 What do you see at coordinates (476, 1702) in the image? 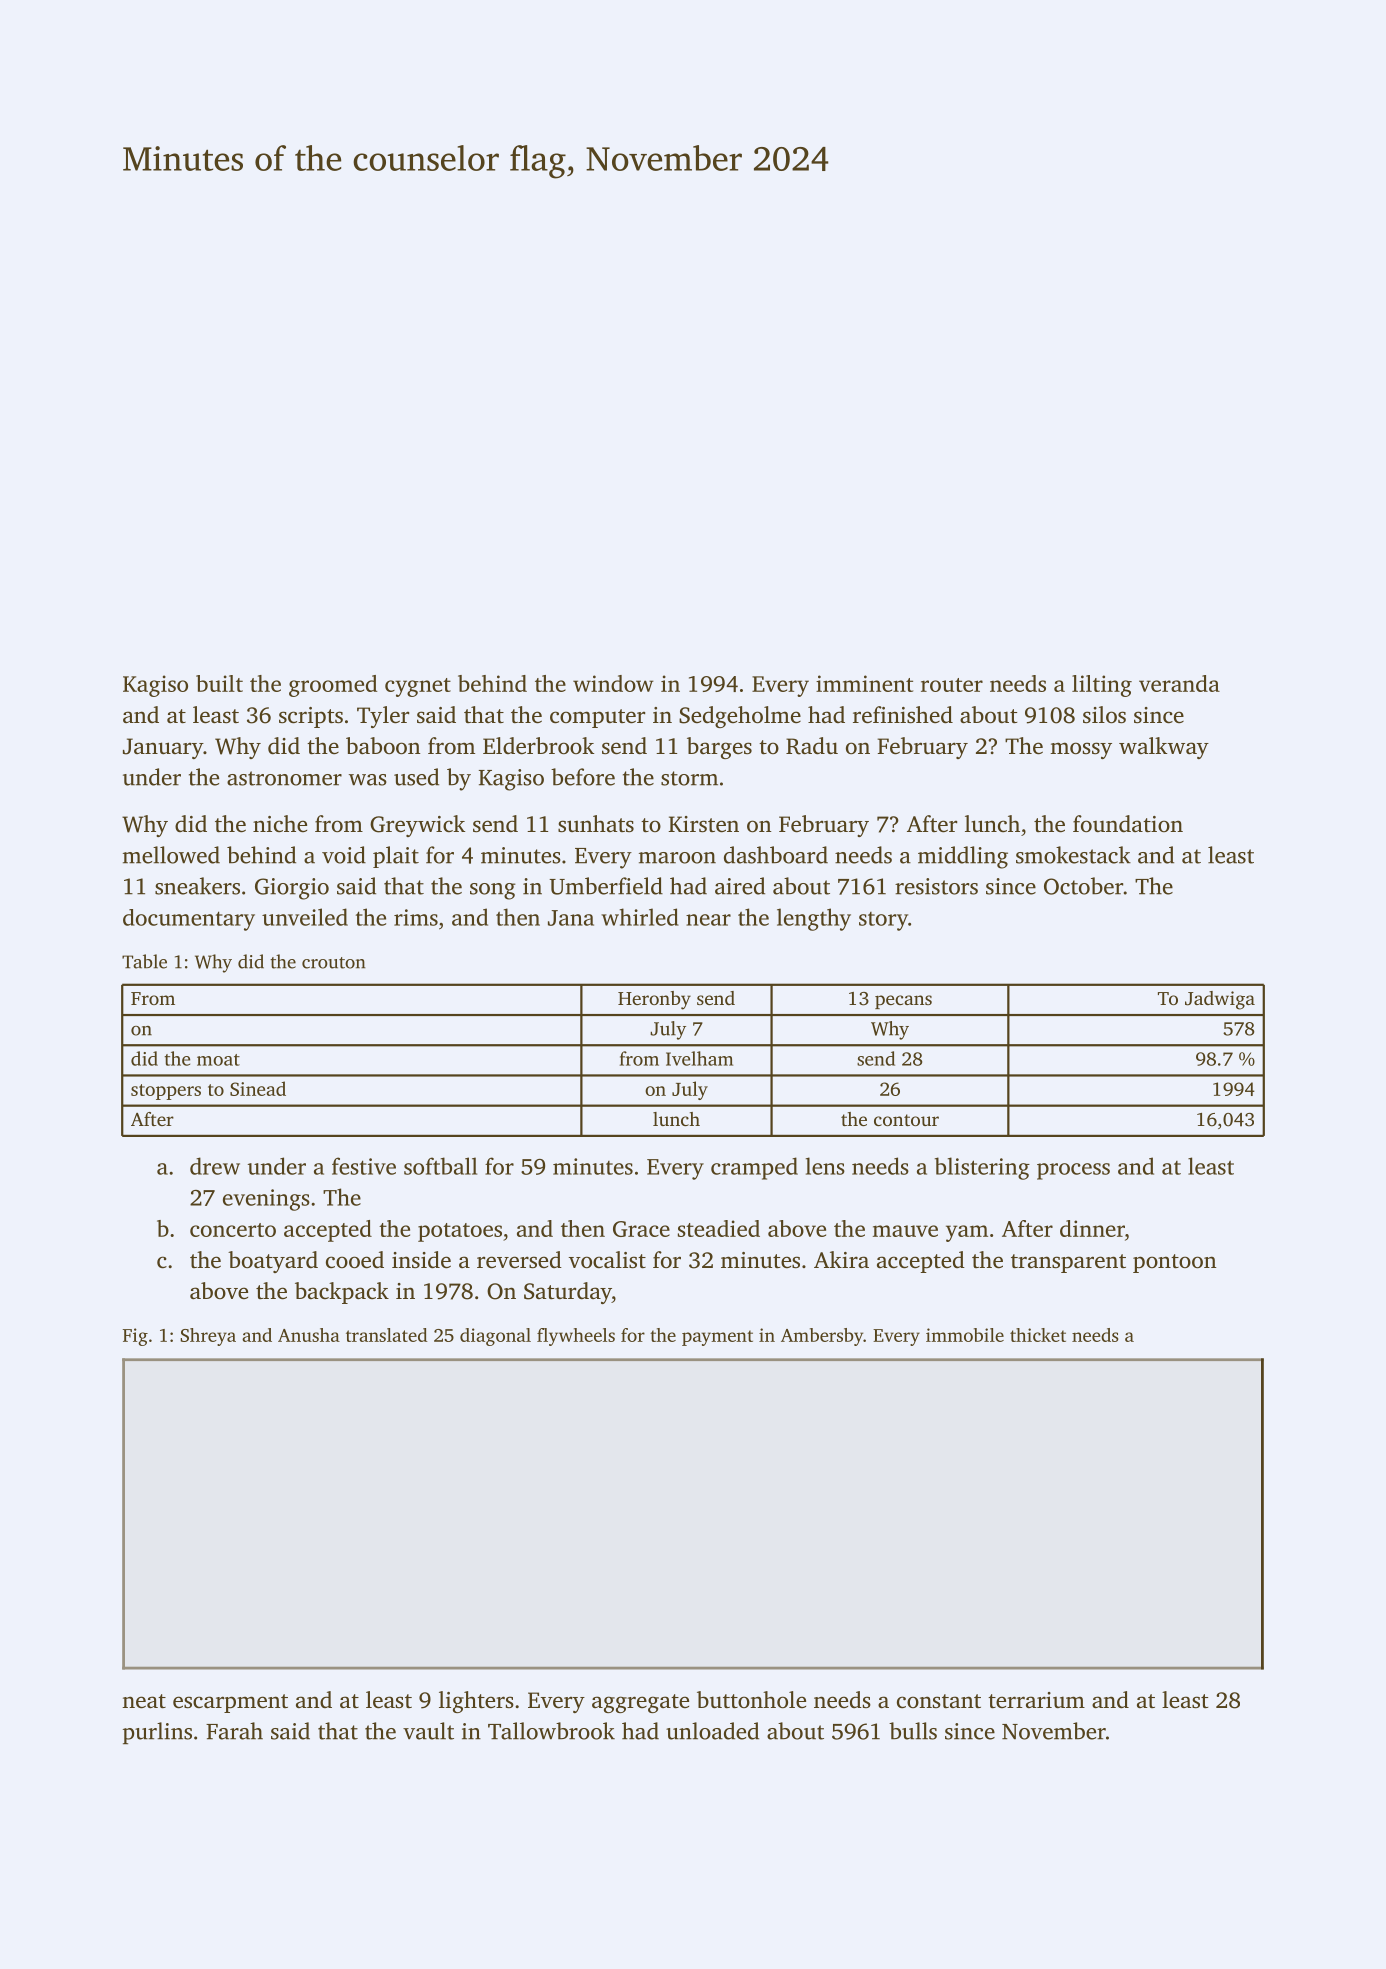
I see `lighters` at bounding box center [476, 1702].
